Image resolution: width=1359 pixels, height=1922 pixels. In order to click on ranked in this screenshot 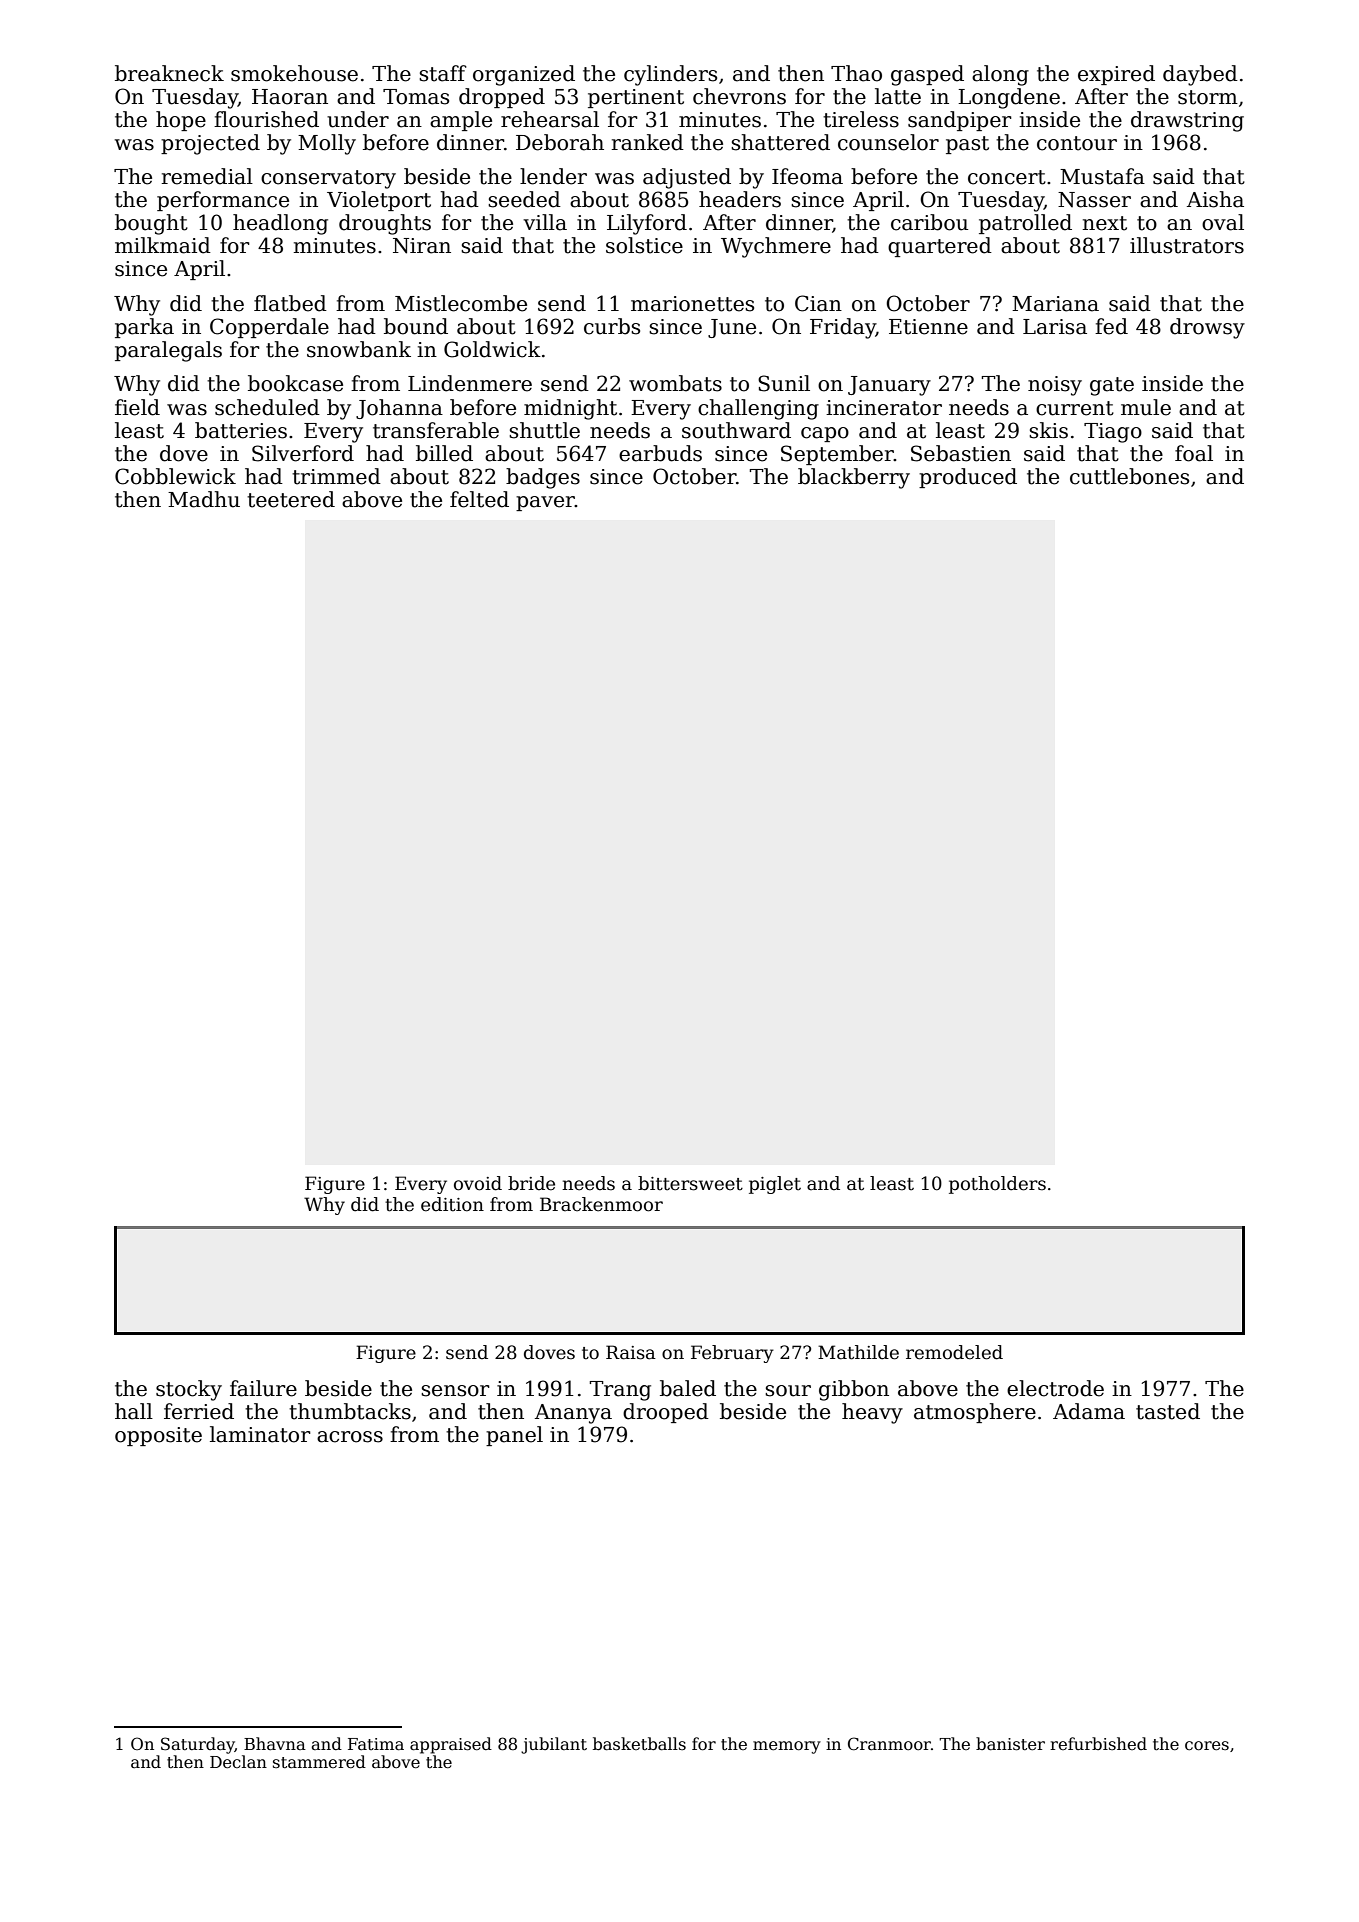, I will do `click(648, 142)`.
